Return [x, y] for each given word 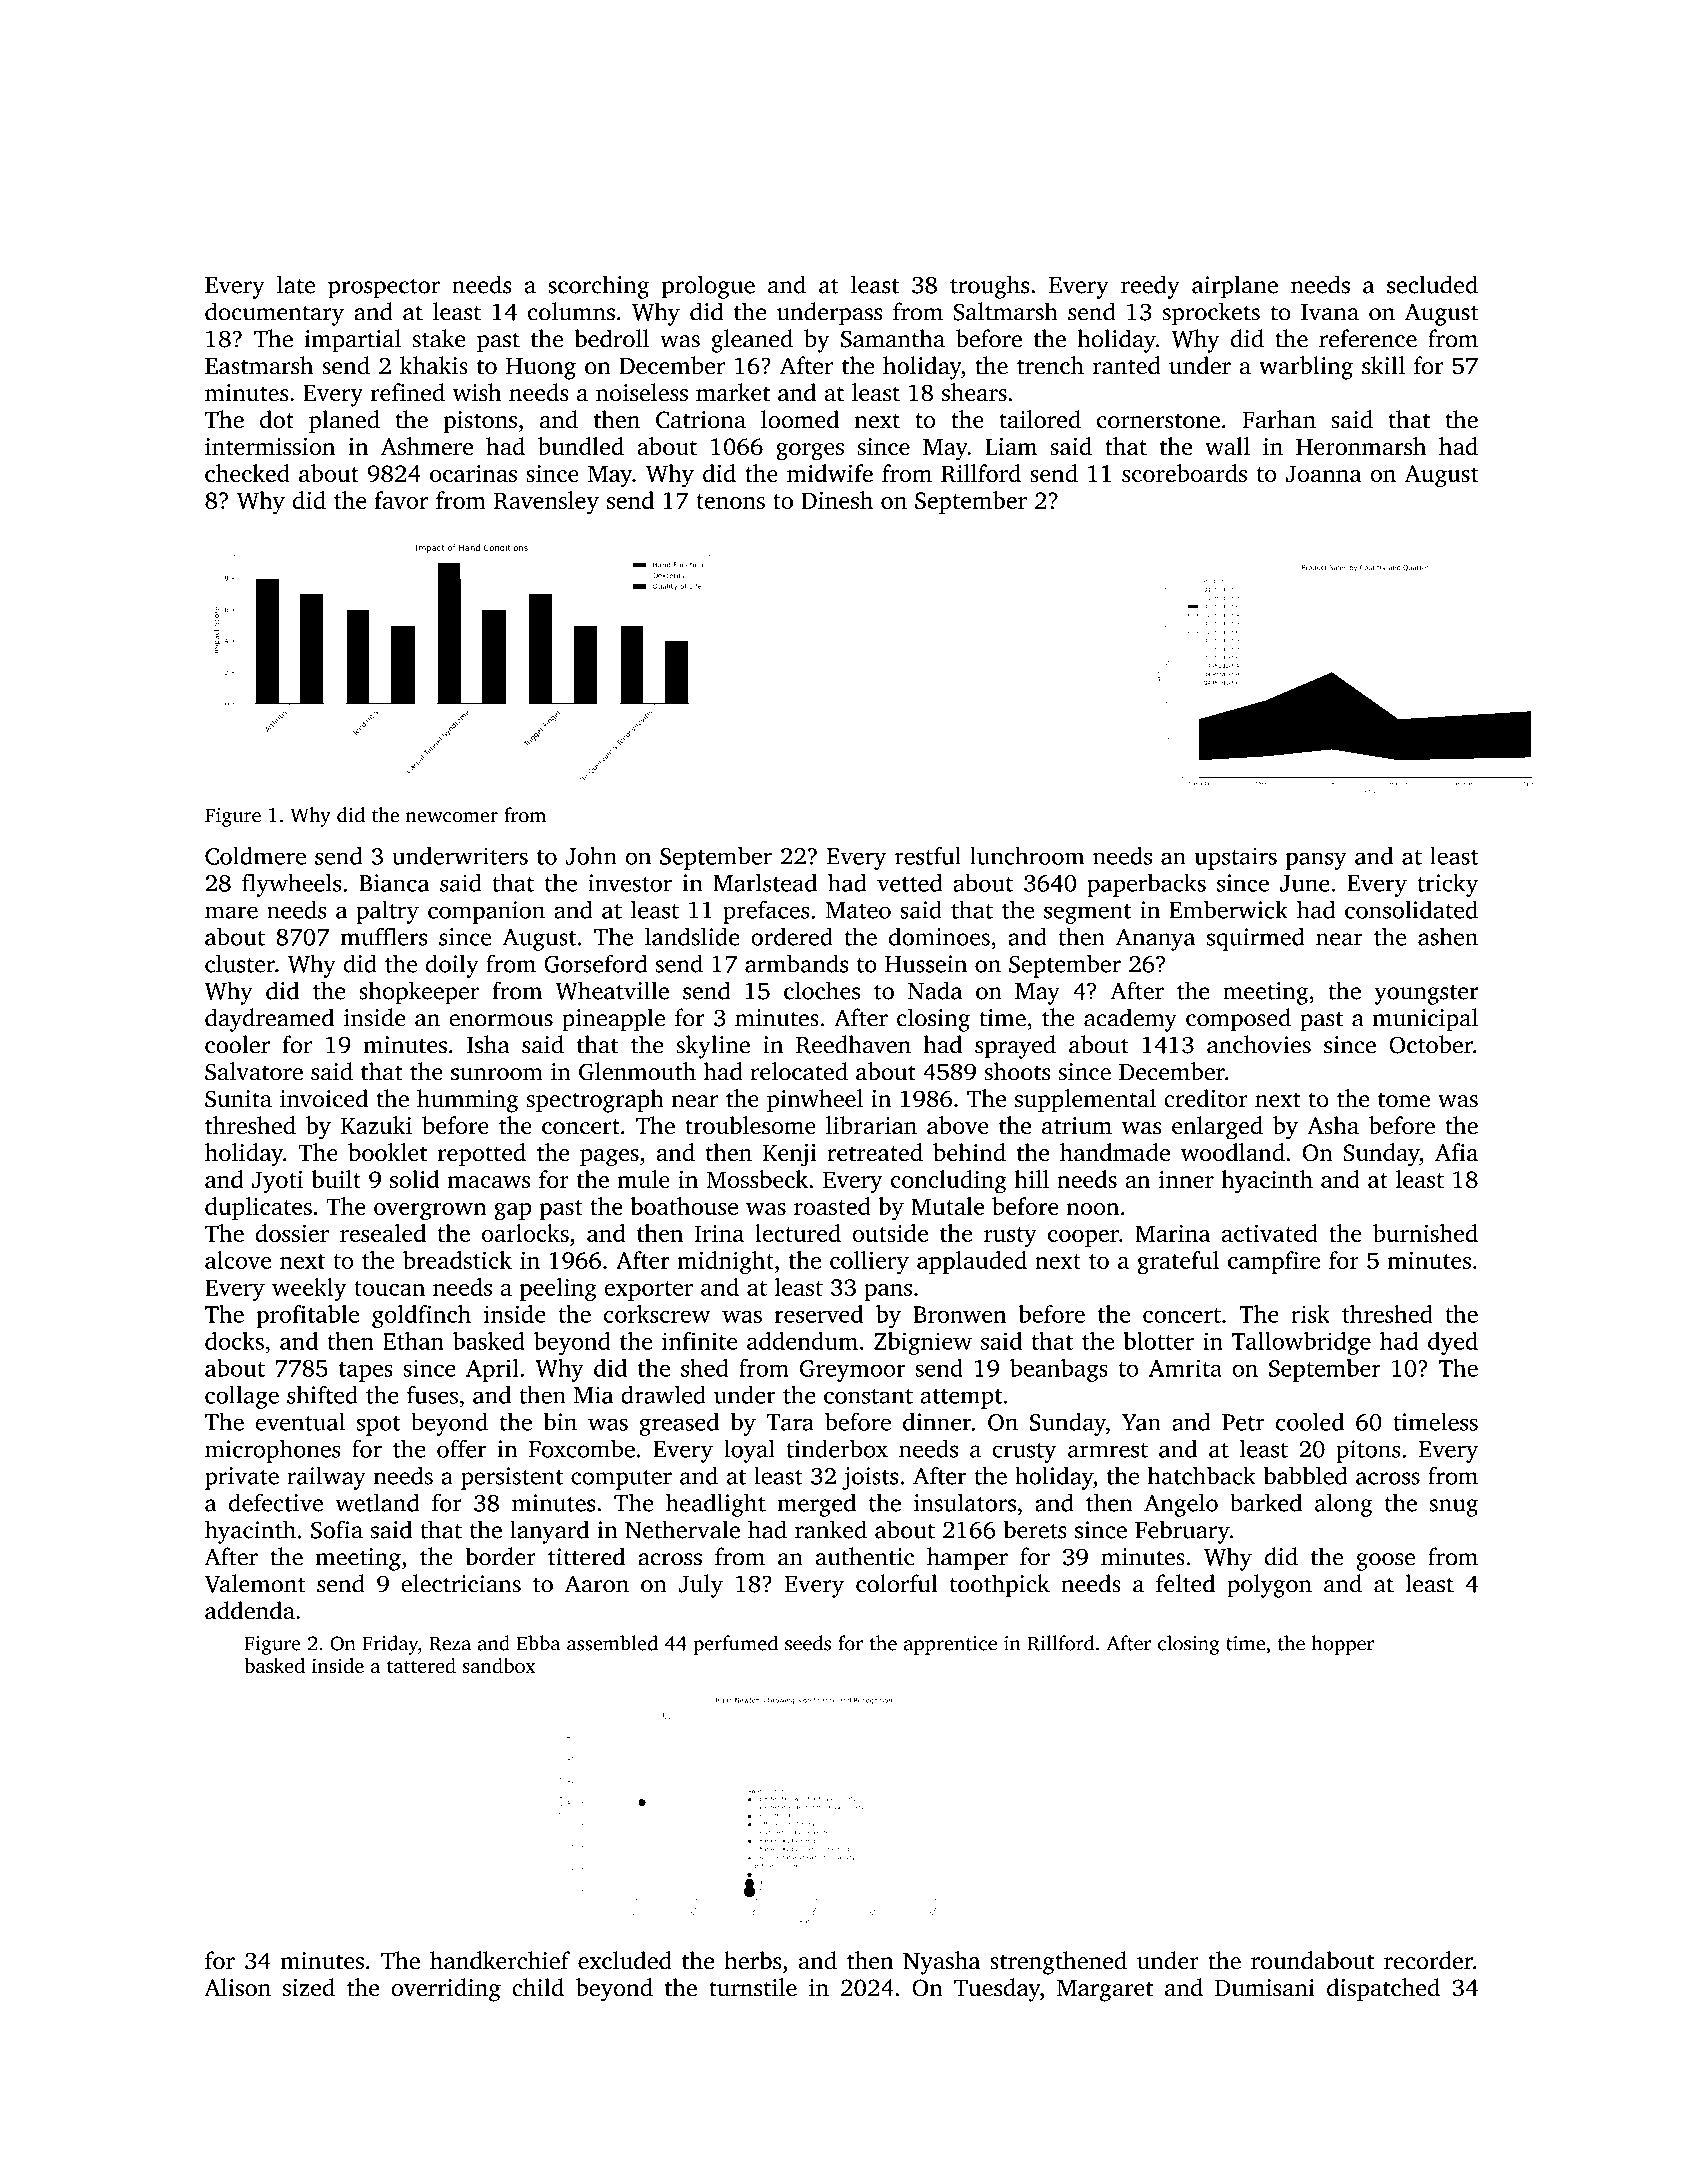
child [538, 1987]
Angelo [1181, 1505]
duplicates [258, 1208]
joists [870, 1478]
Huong [541, 369]
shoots [1017, 1071]
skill [1383, 365]
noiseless [642, 392]
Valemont [255, 1583]
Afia [1456, 1152]
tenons [730, 501]
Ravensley [546, 503]
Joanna [1324, 474]
